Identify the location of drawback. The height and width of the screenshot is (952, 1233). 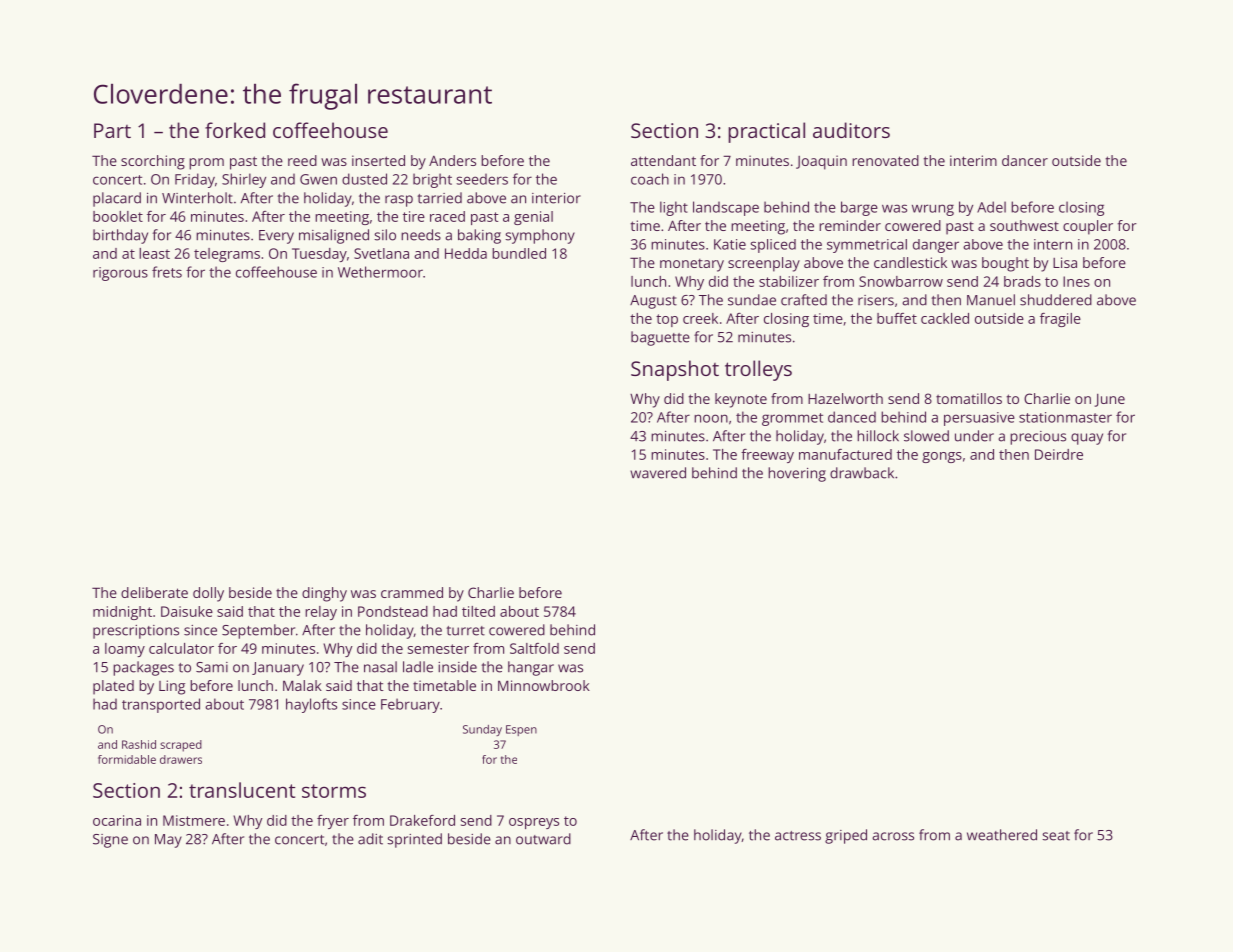
(862, 473).
